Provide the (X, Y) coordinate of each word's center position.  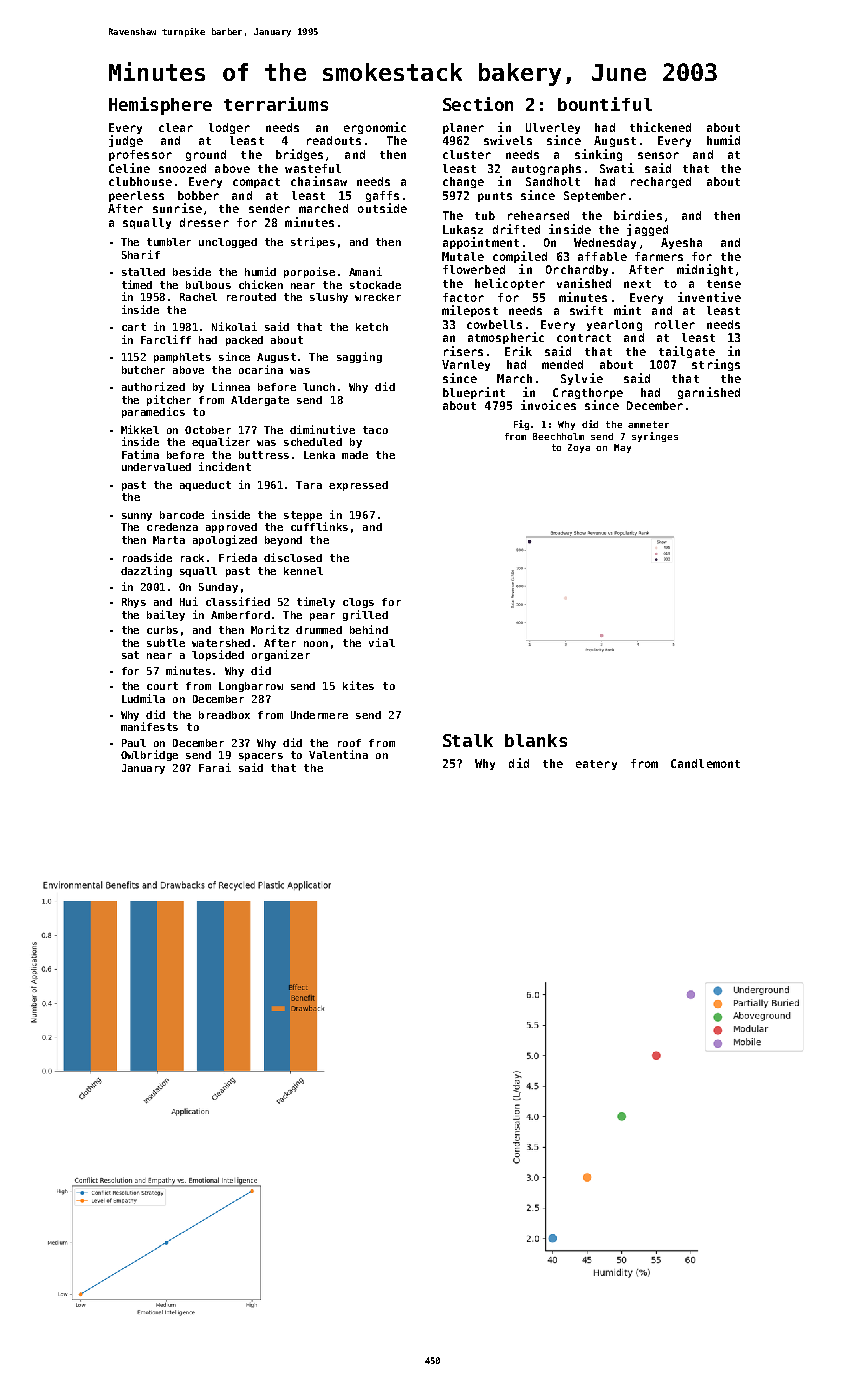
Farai (215, 767)
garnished (709, 393)
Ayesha (681, 243)
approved (231, 528)
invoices (548, 405)
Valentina (338, 754)
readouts (334, 140)
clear (176, 127)
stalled (143, 272)
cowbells (494, 324)
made (355, 455)
